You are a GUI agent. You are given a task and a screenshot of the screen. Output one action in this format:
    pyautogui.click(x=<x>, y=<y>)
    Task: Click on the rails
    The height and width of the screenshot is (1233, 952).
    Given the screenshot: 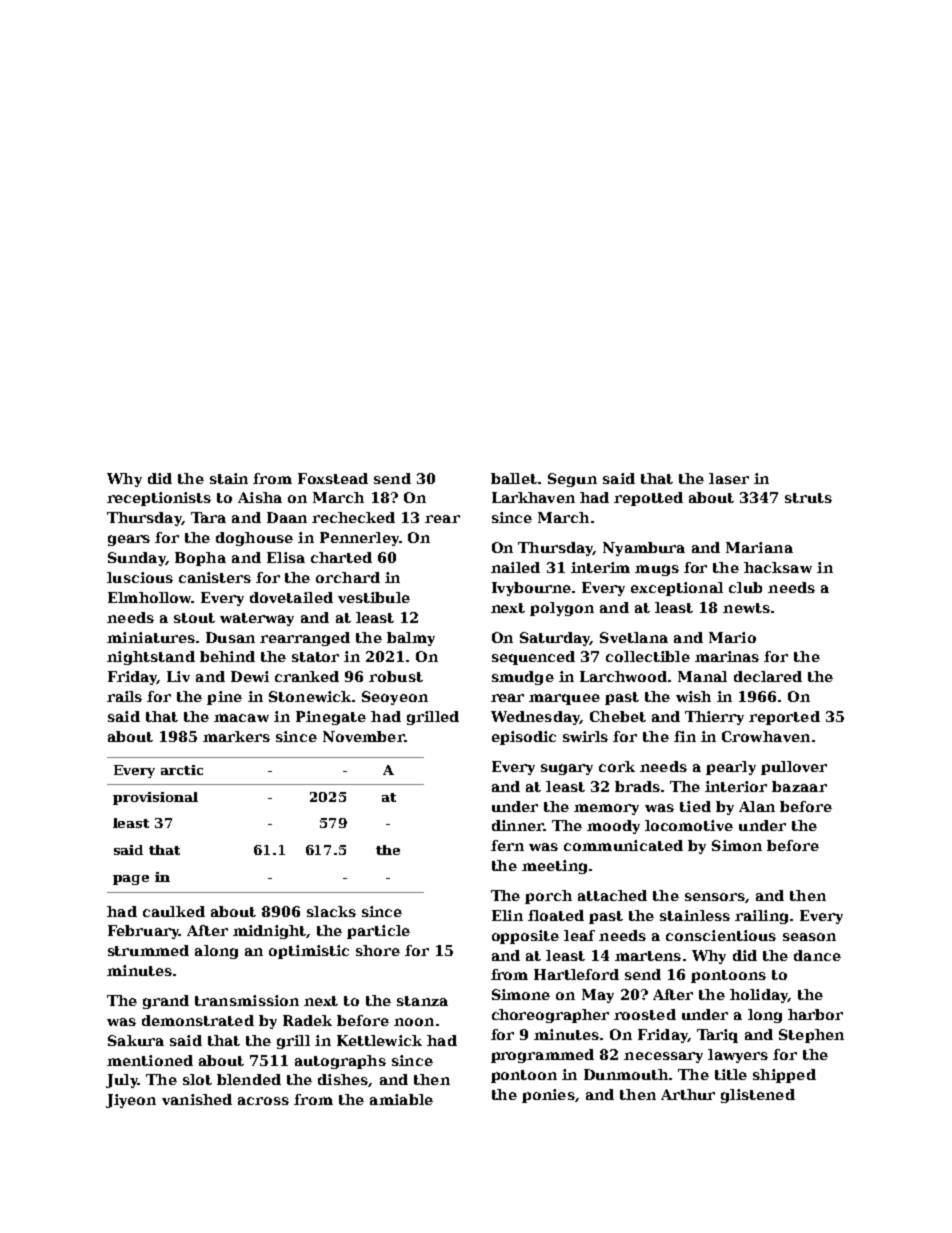 What is the action you would take?
    pyautogui.click(x=124, y=696)
